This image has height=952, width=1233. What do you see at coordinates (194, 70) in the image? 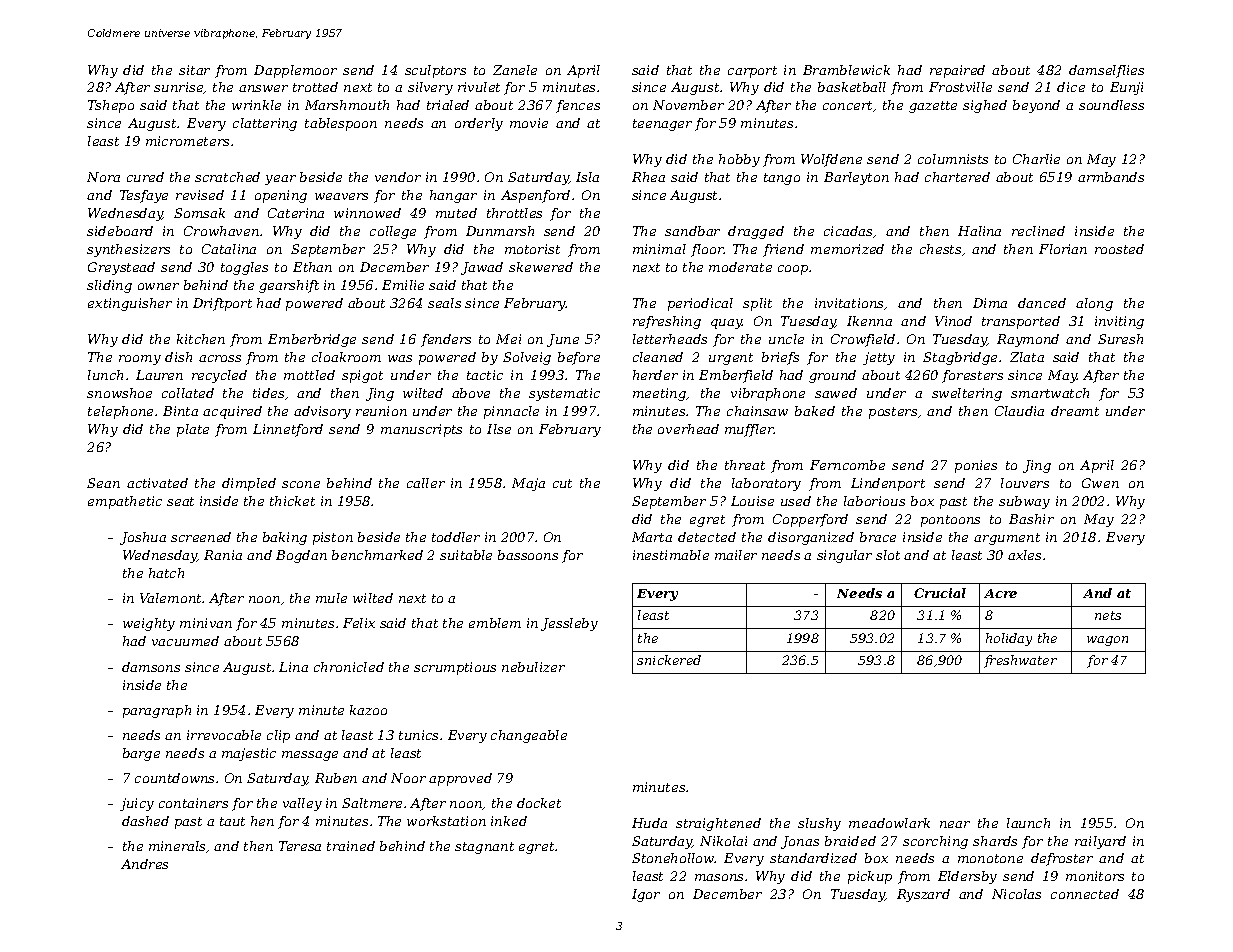
I see `sitar` at bounding box center [194, 70].
